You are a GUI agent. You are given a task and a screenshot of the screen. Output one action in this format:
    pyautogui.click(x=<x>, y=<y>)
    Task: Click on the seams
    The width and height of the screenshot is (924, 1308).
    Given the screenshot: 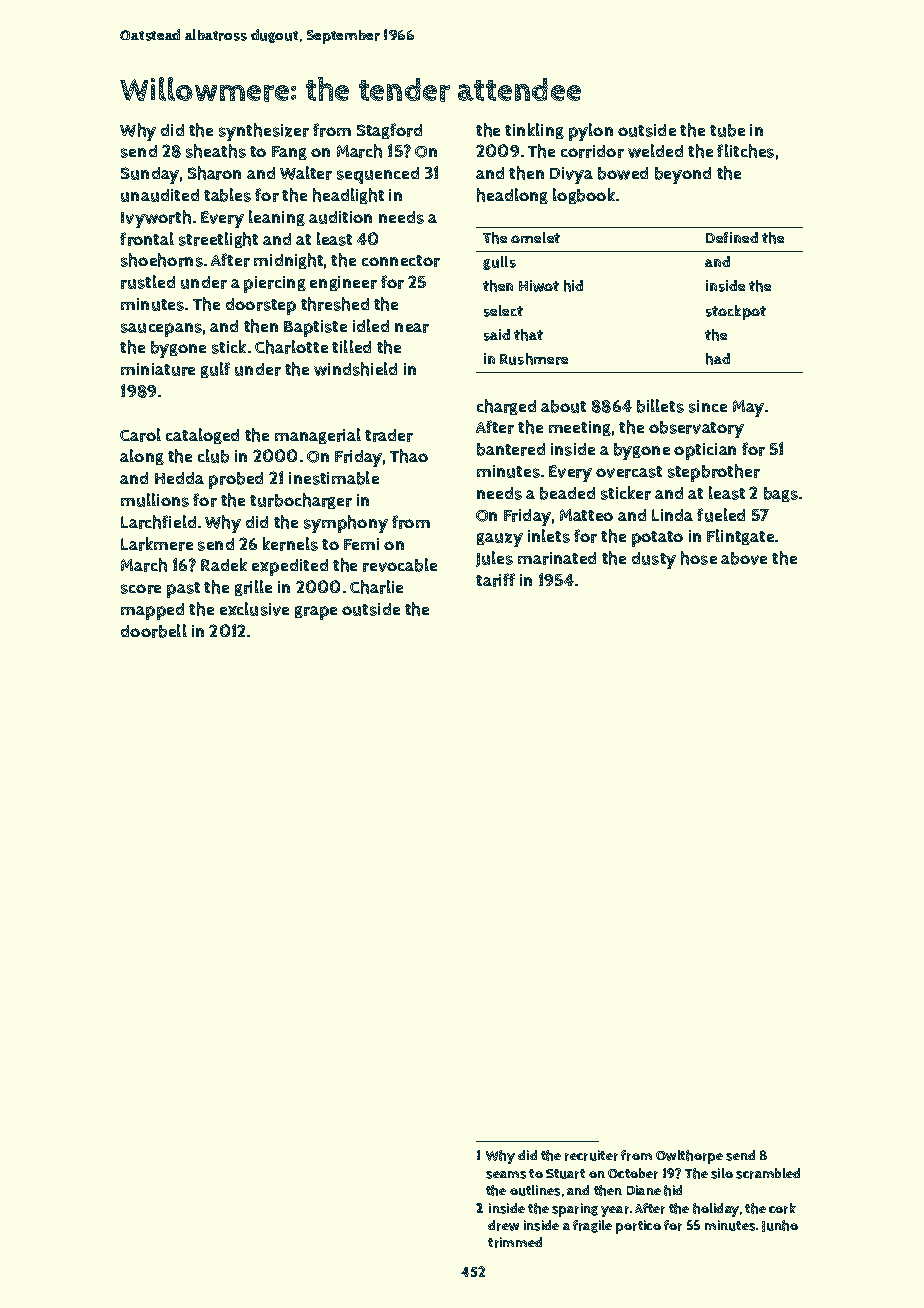 What is the action you would take?
    pyautogui.click(x=506, y=1175)
